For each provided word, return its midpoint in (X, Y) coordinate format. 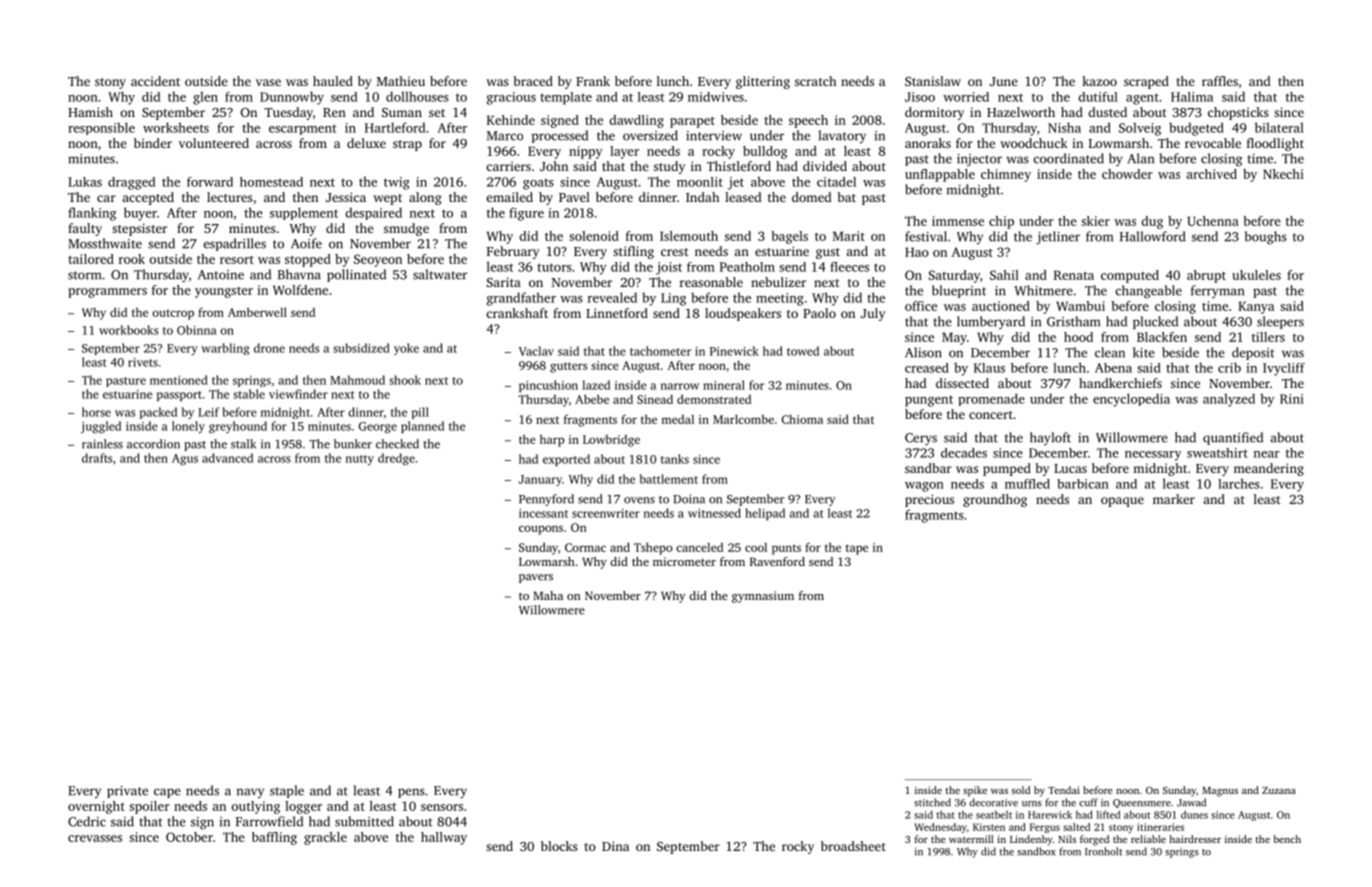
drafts (97, 458)
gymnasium (763, 597)
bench (1287, 839)
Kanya (1256, 307)
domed (812, 197)
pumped (1007, 469)
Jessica (346, 197)
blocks (559, 846)
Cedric (87, 821)
